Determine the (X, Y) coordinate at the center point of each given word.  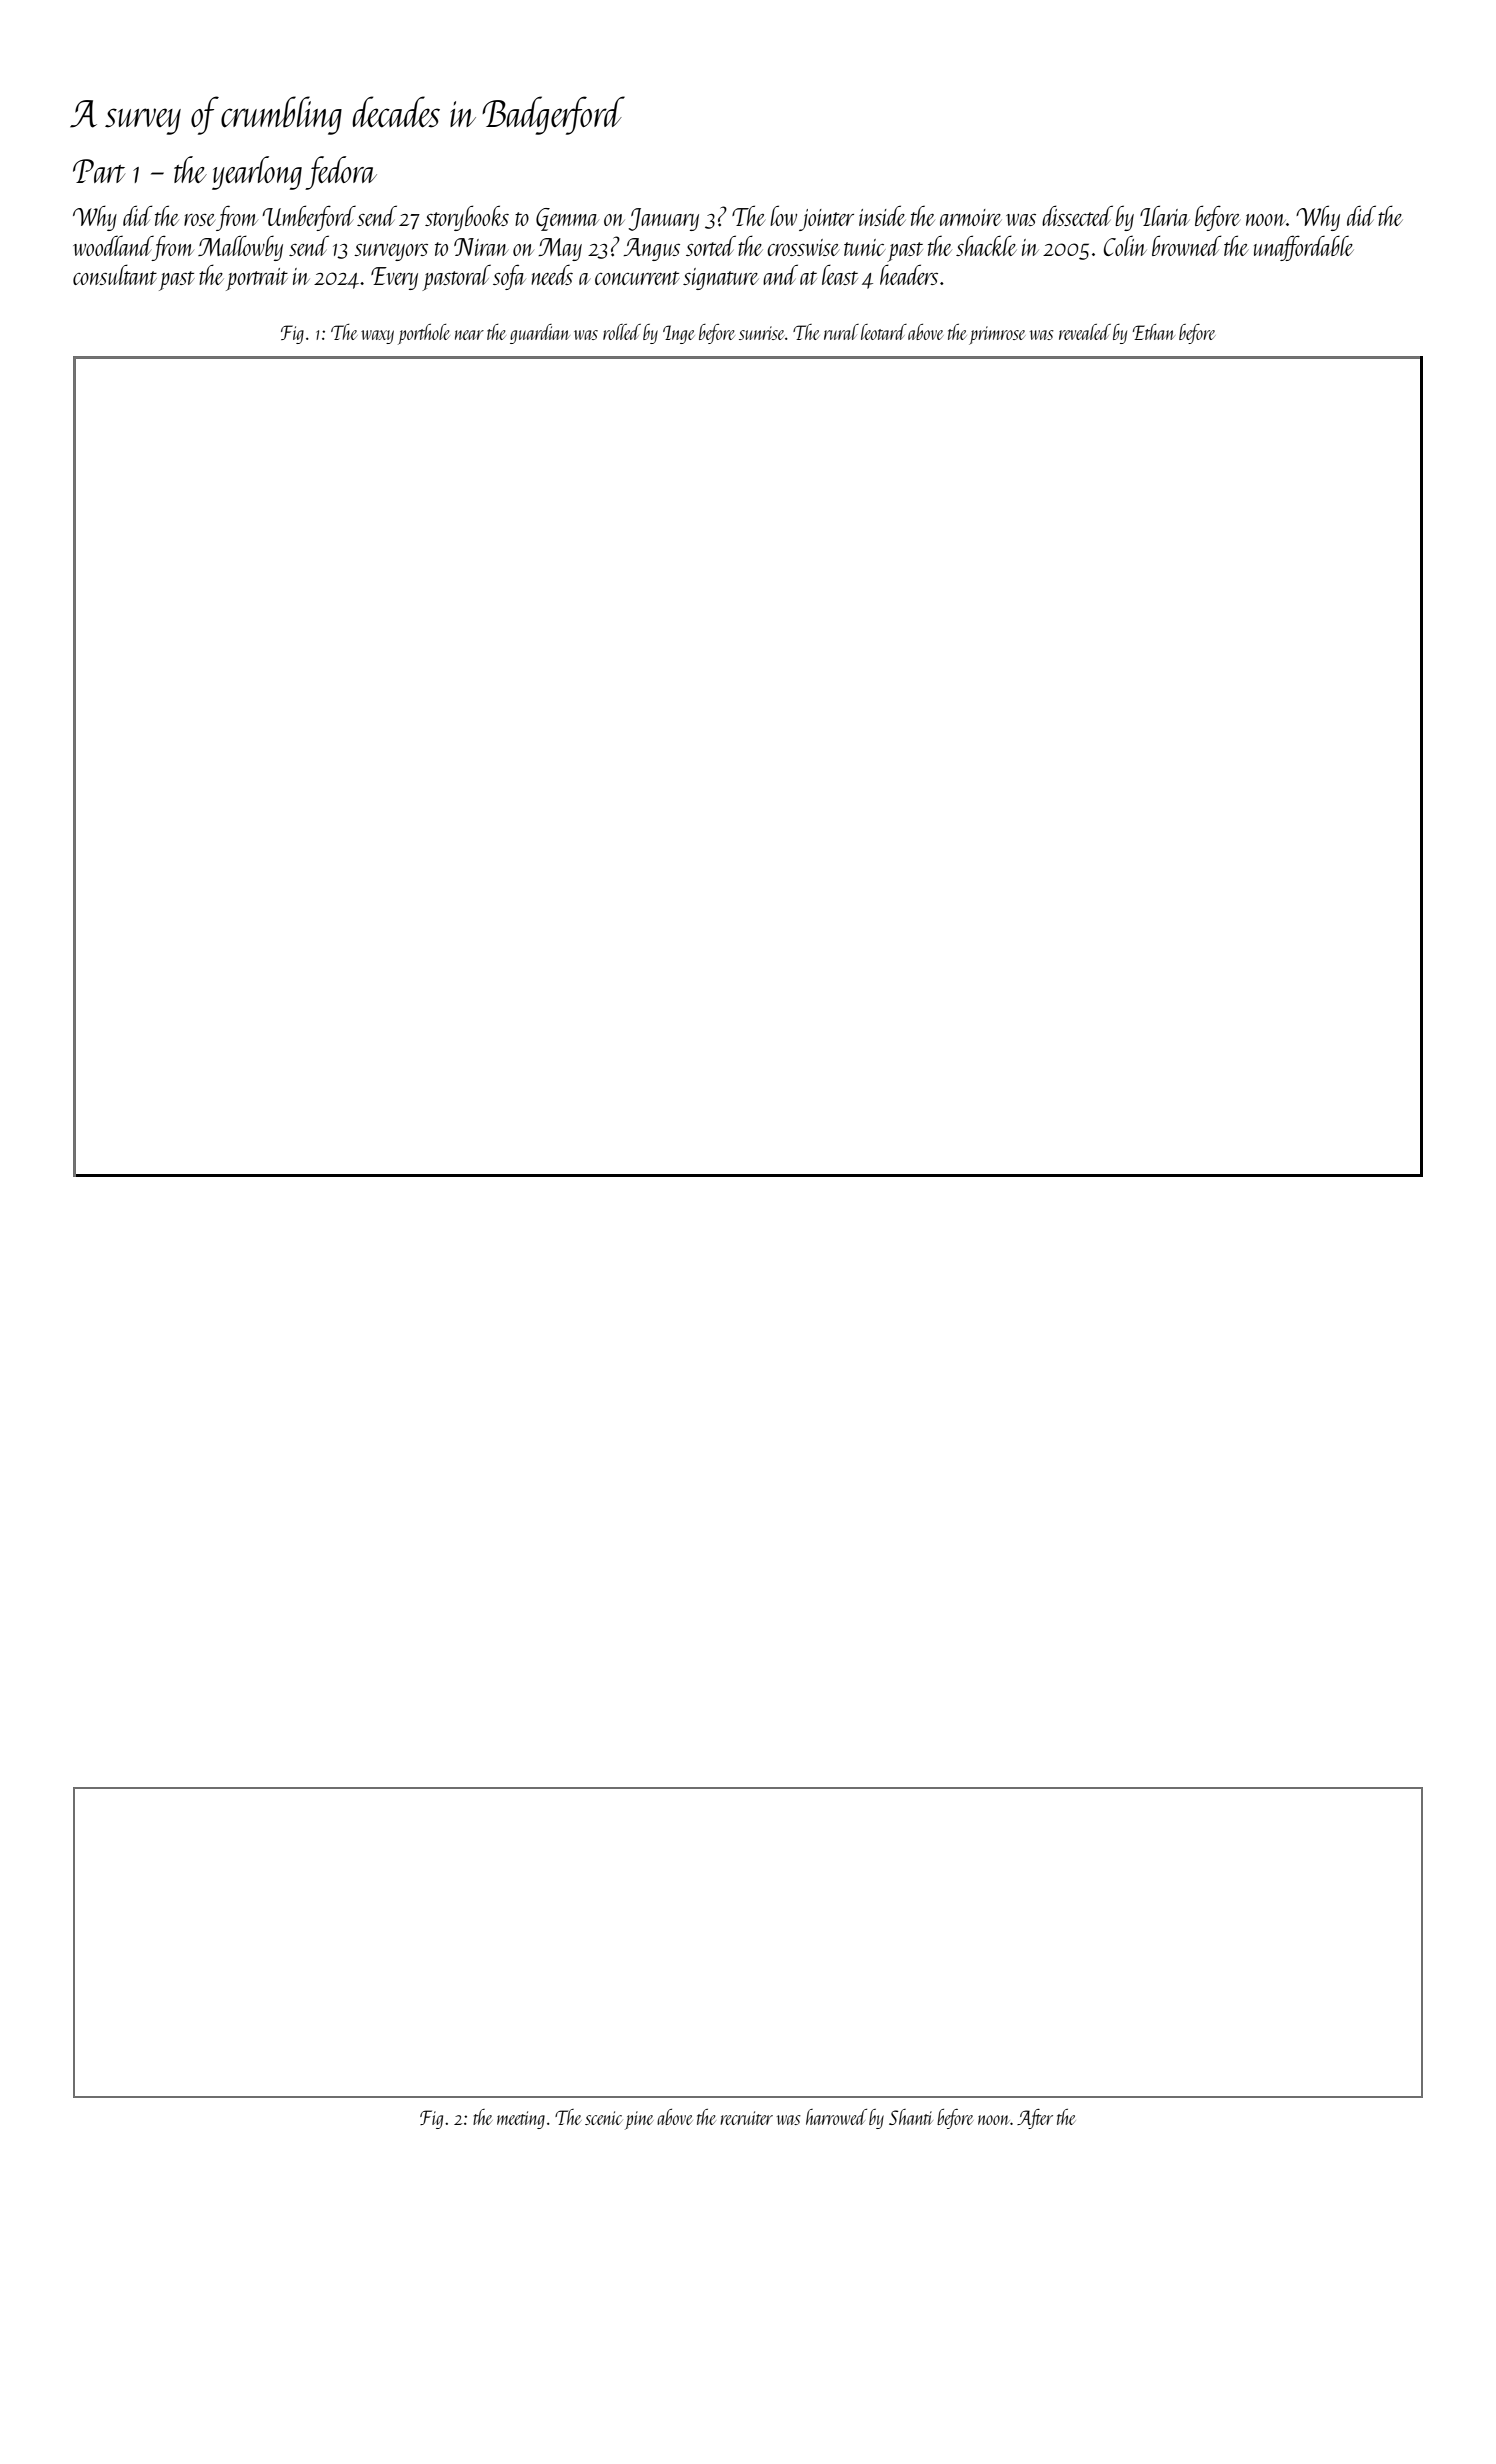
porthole (424, 334)
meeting (521, 2120)
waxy (377, 337)
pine (639, 2120)
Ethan (1154, 332)
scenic (604, 2118)
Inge (679, 334)
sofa (509, 277)
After (1035, 2119)
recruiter (746, 2118)
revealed (1085, 332)
